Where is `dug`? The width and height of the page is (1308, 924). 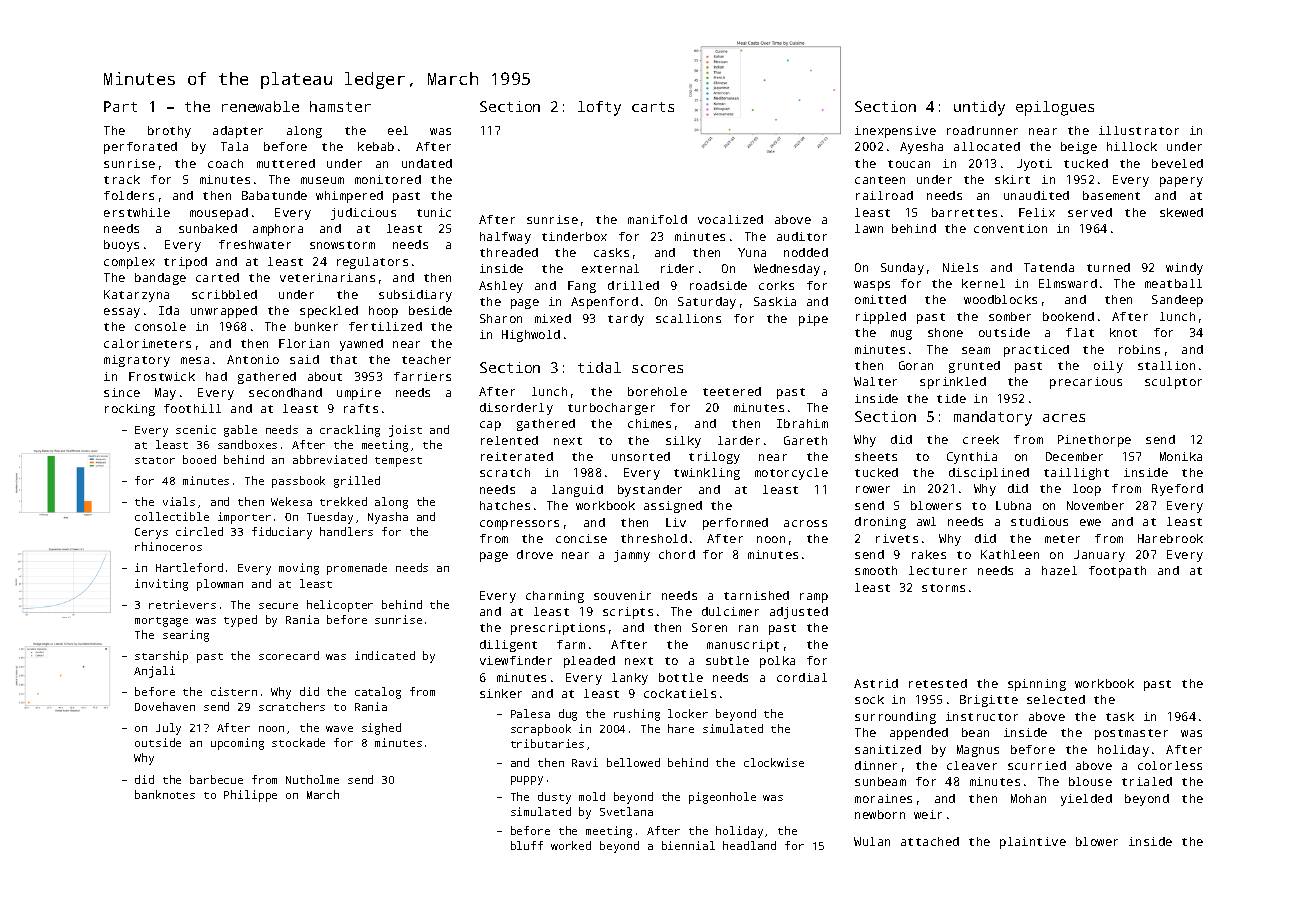
dug is located at coordinates (568, 715).
